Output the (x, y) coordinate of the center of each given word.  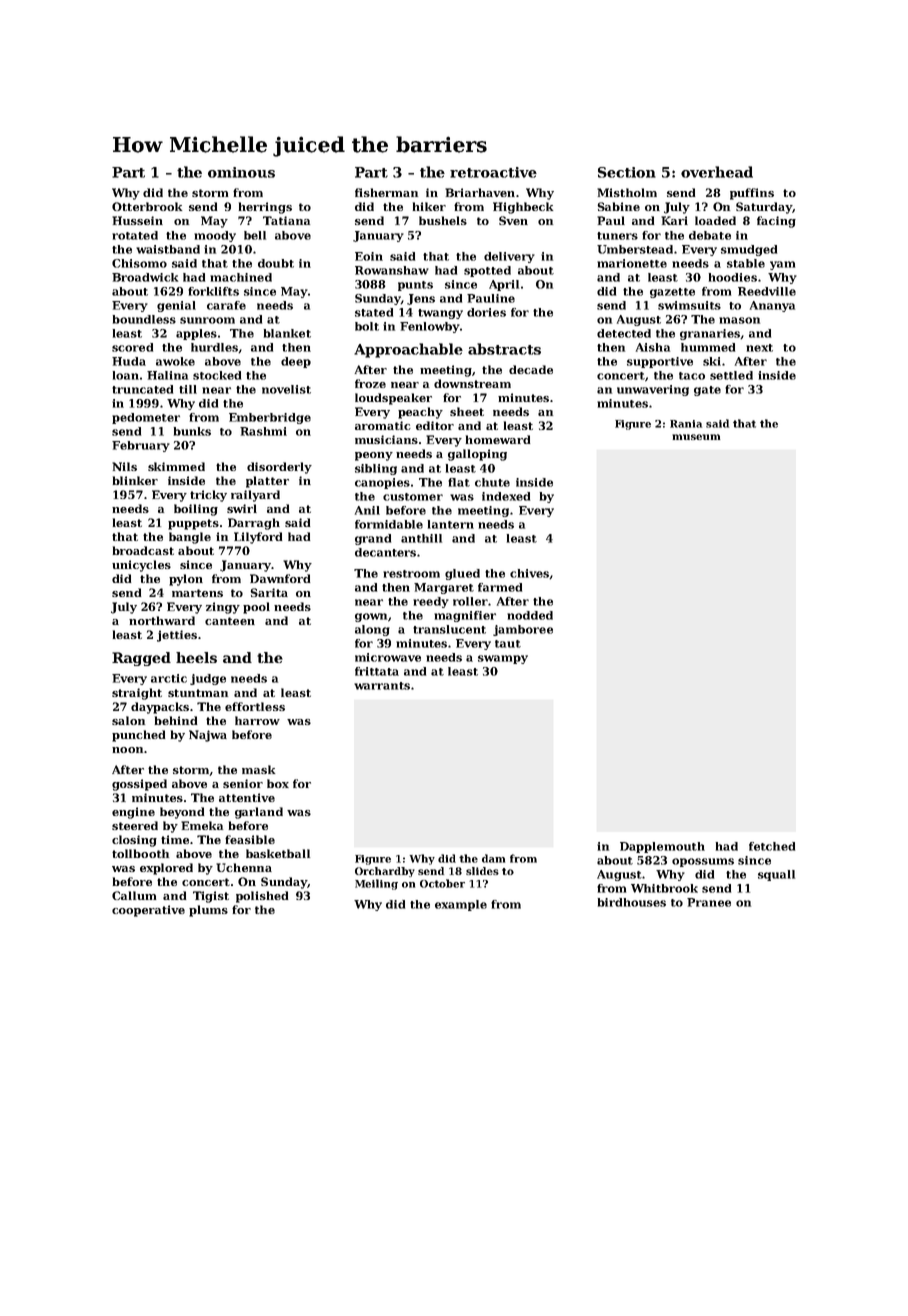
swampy (503, 659)
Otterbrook (147, 206)
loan (126, 375)
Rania (686, 424)
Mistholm (627, 192)
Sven (513, 220)
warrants (382, 686)
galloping (477, 455)
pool (256, 608)
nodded (530, 615)
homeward (498, 439)
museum (696, 437)
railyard (255, 496)
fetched (772, 846)
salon (128, 720)
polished (262, 897)
